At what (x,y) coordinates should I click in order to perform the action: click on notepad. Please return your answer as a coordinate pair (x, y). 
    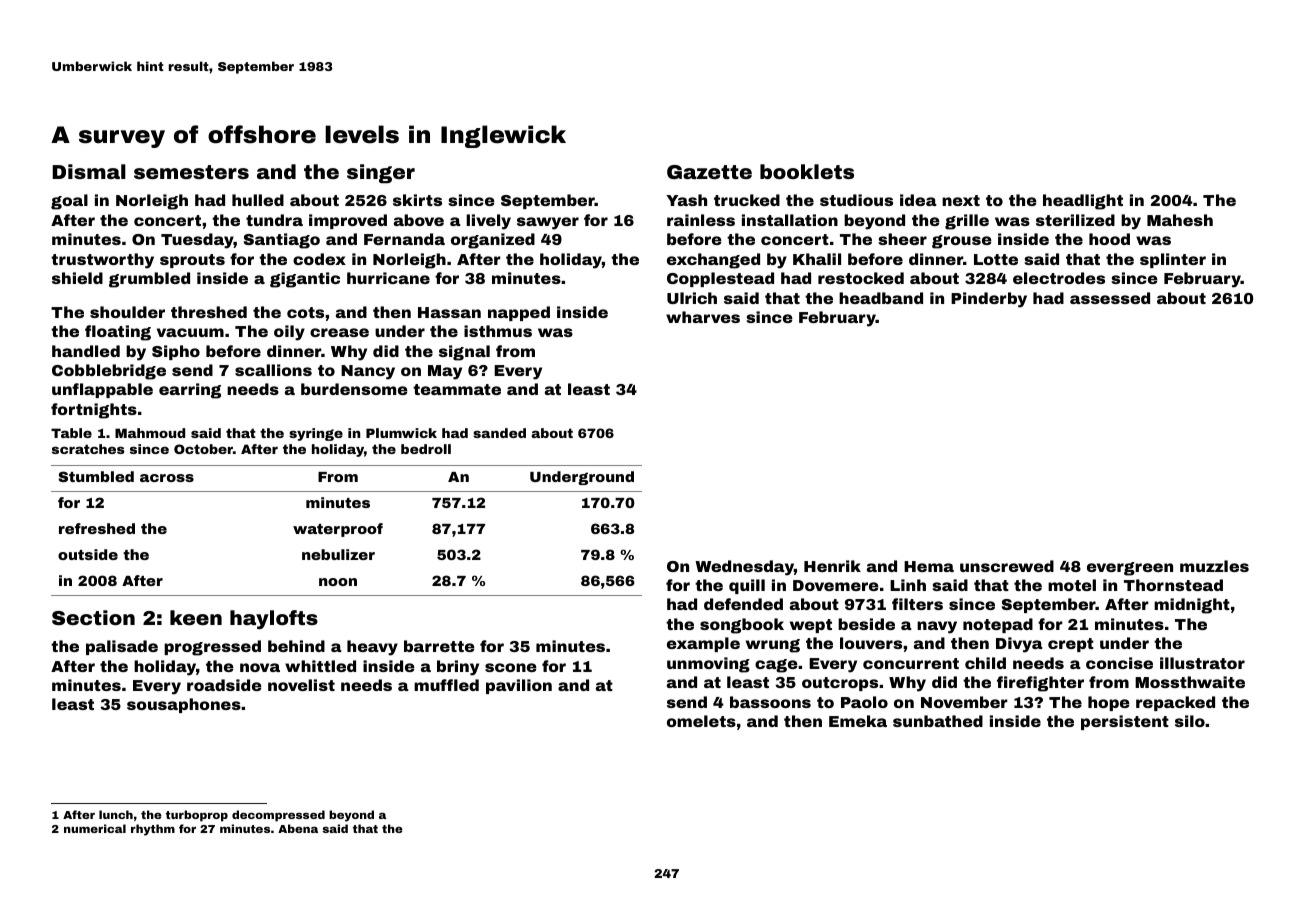
    Looking at the image, I should click on (998, 625).
